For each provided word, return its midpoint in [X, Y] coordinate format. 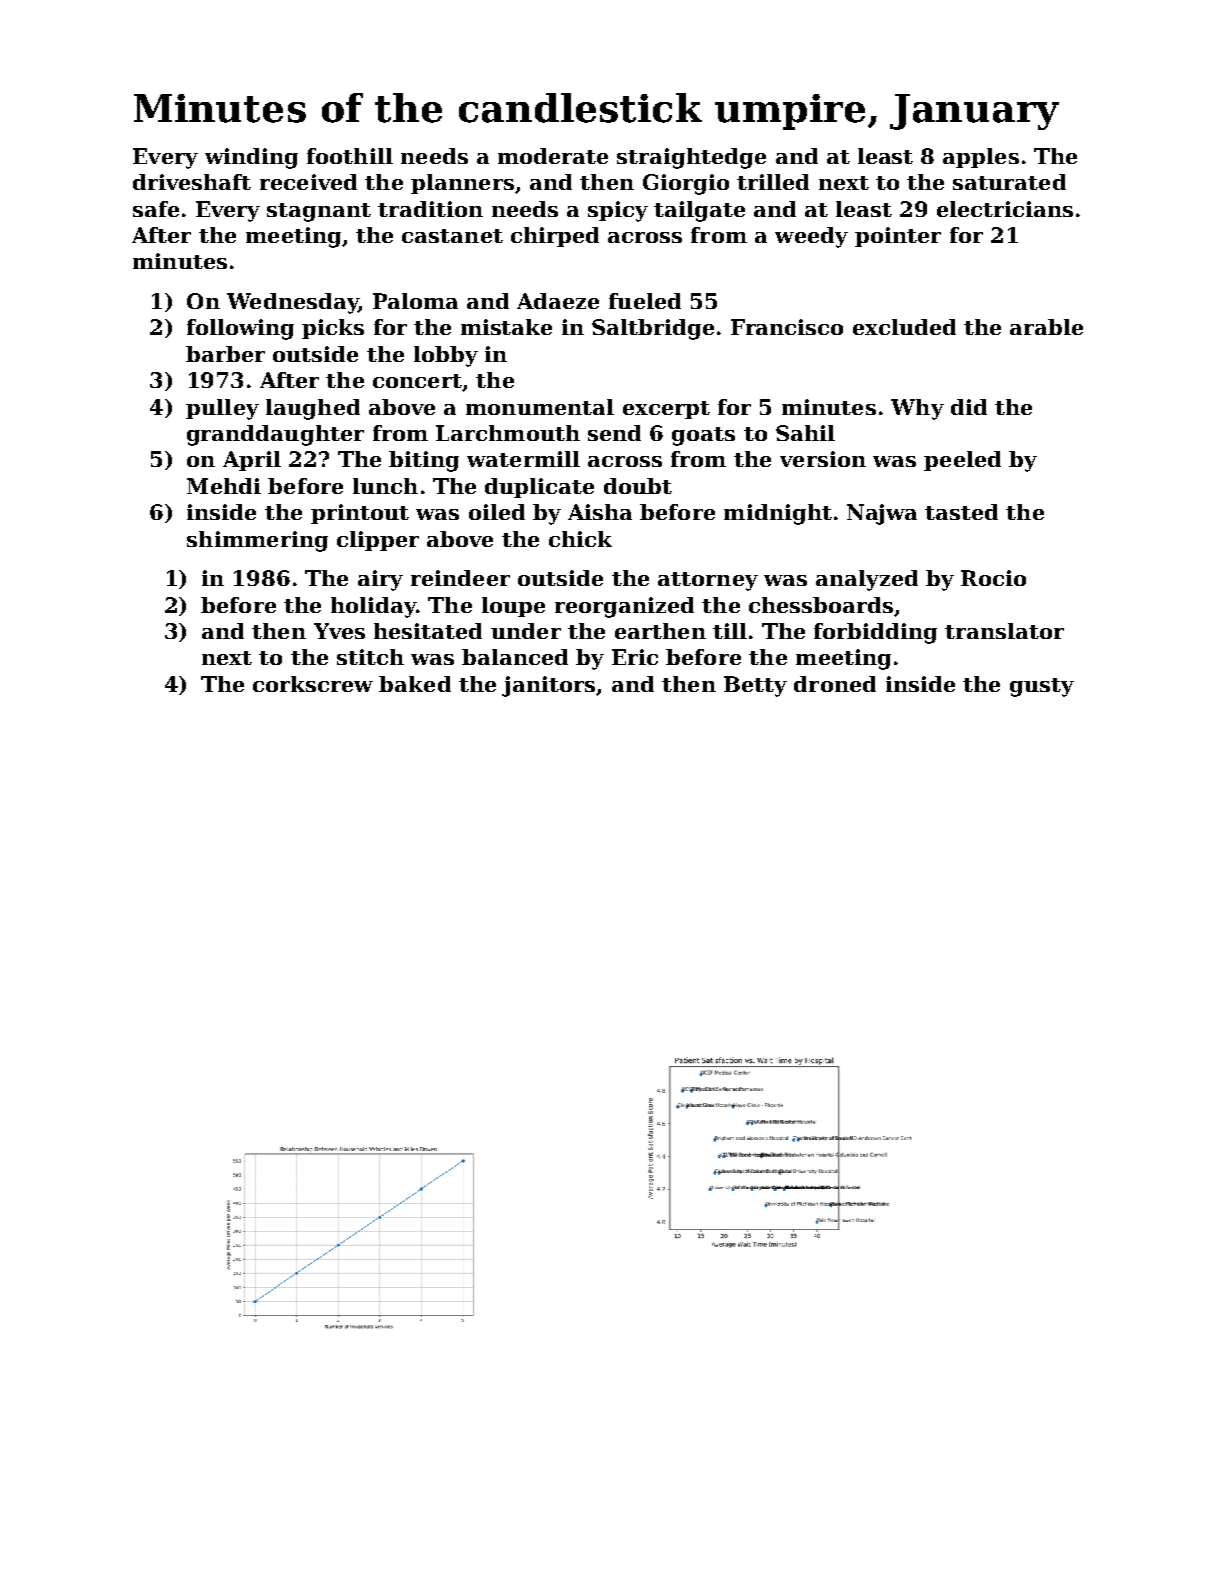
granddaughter [275, 435]
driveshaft [192, 182]
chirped [555, 237]
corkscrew [313, 684]
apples [981, 158]
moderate [553, 156]
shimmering [257, 541]
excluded [904, 327]
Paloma [415, 301]
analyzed [867, 580]
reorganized [624, 607]
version [823, 459]
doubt [638, 486]
